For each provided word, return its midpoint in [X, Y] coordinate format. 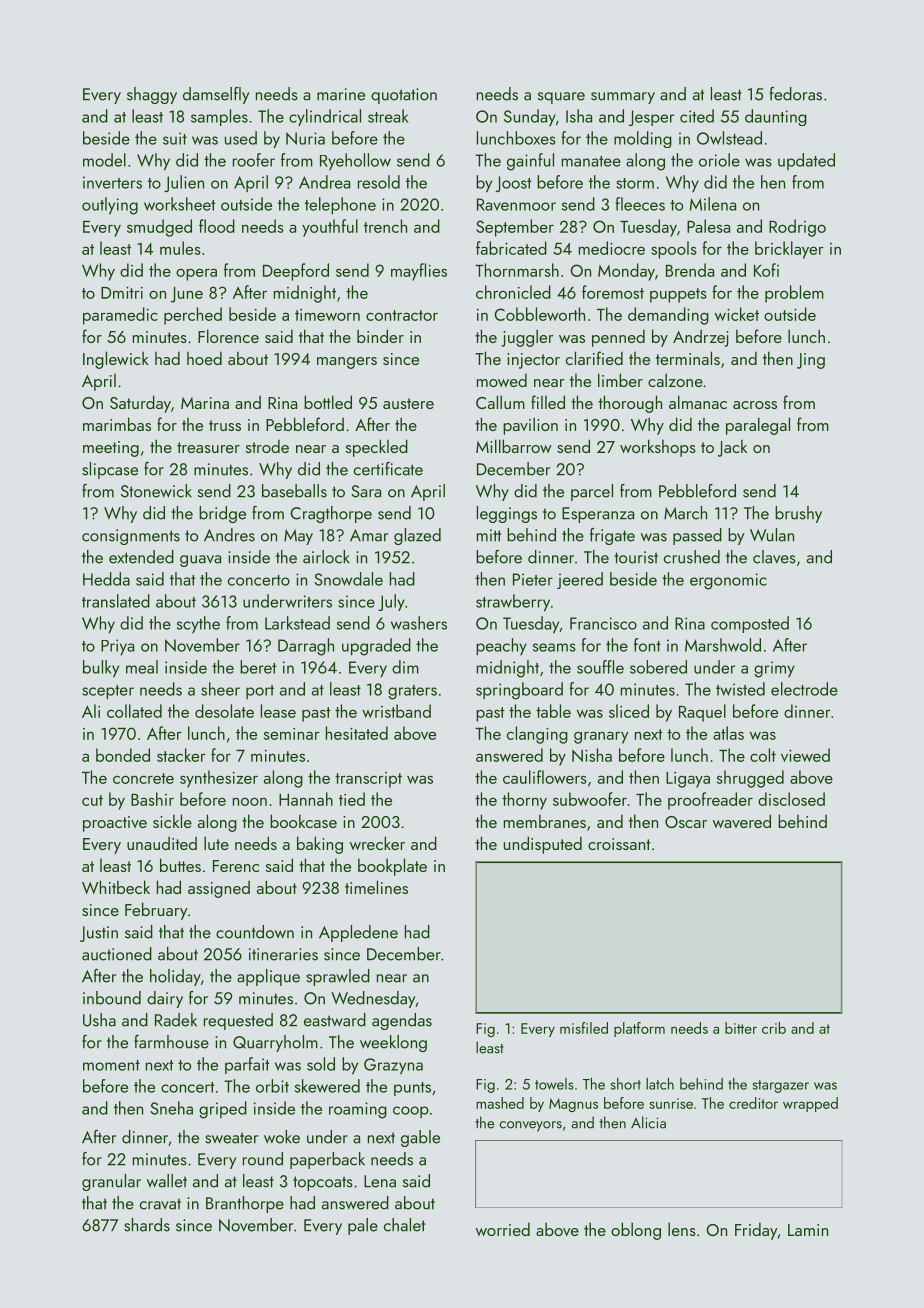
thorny [524, 801]
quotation [404, 96]
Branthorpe [245, 1204]
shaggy [152, 95]
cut [92, 800]
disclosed [791, 799]
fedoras [796, 94]
